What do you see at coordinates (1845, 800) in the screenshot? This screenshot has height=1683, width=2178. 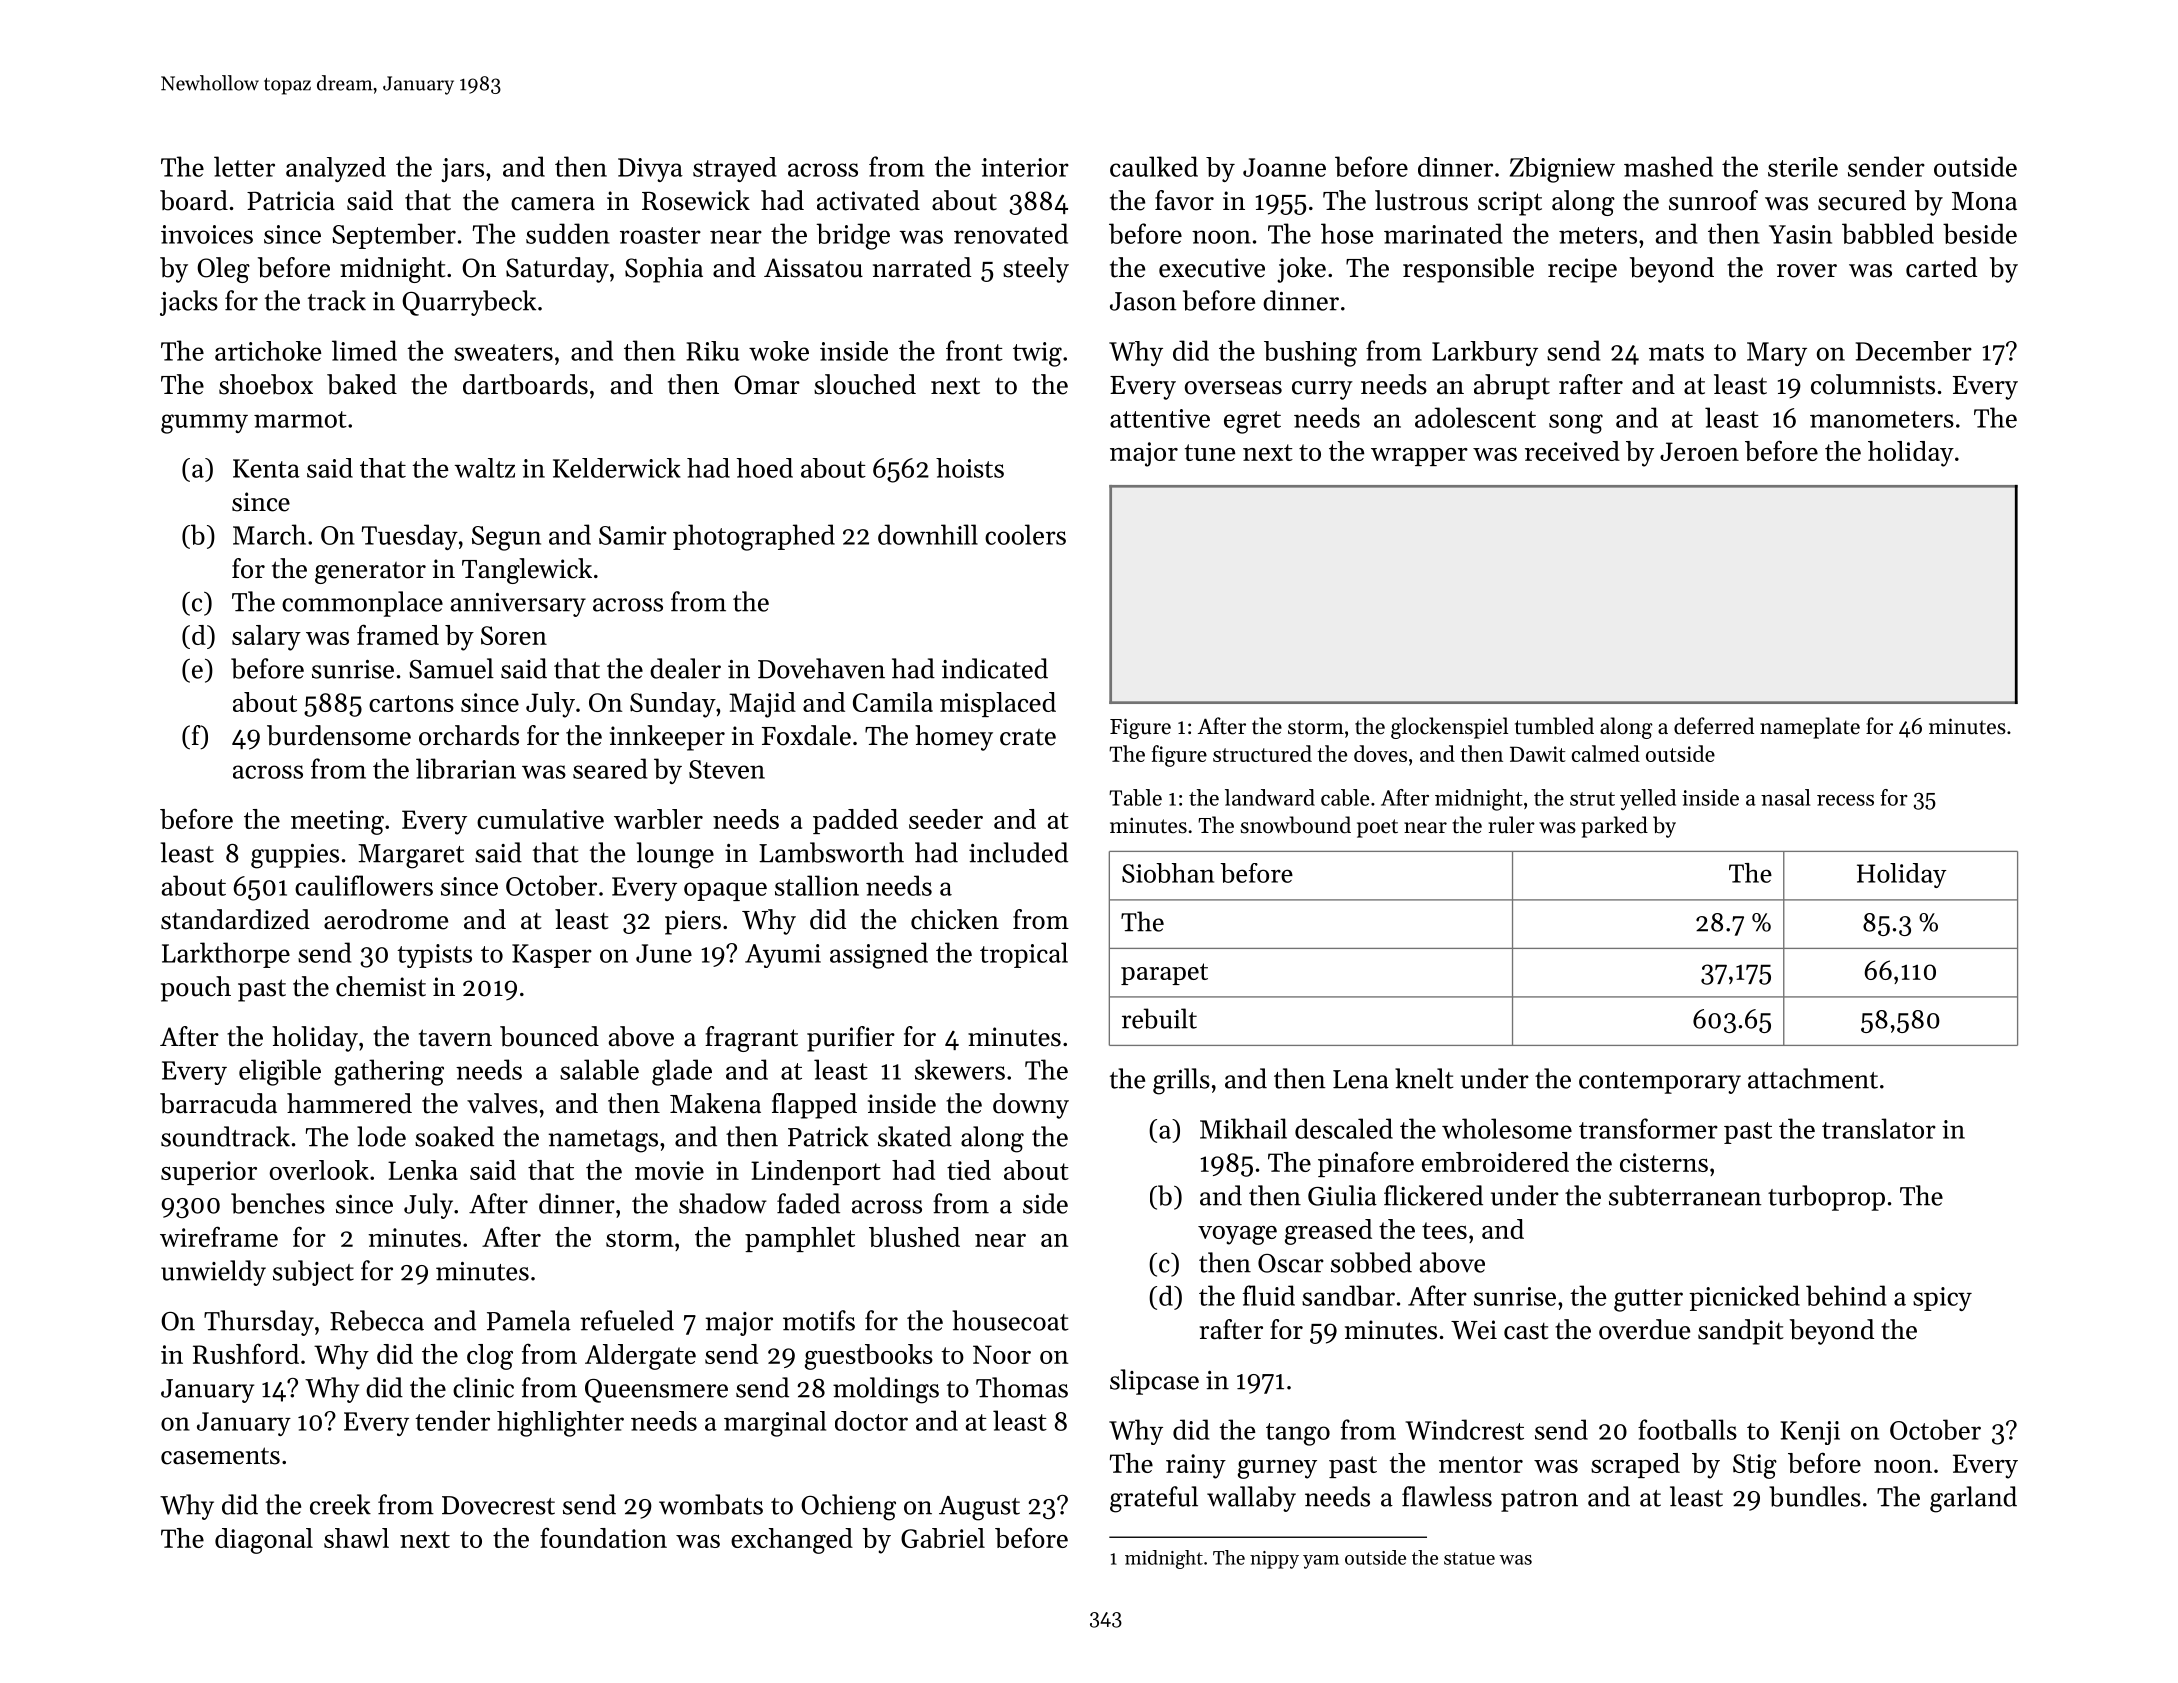 I see `recess` at bounding box center [1845, 800].
